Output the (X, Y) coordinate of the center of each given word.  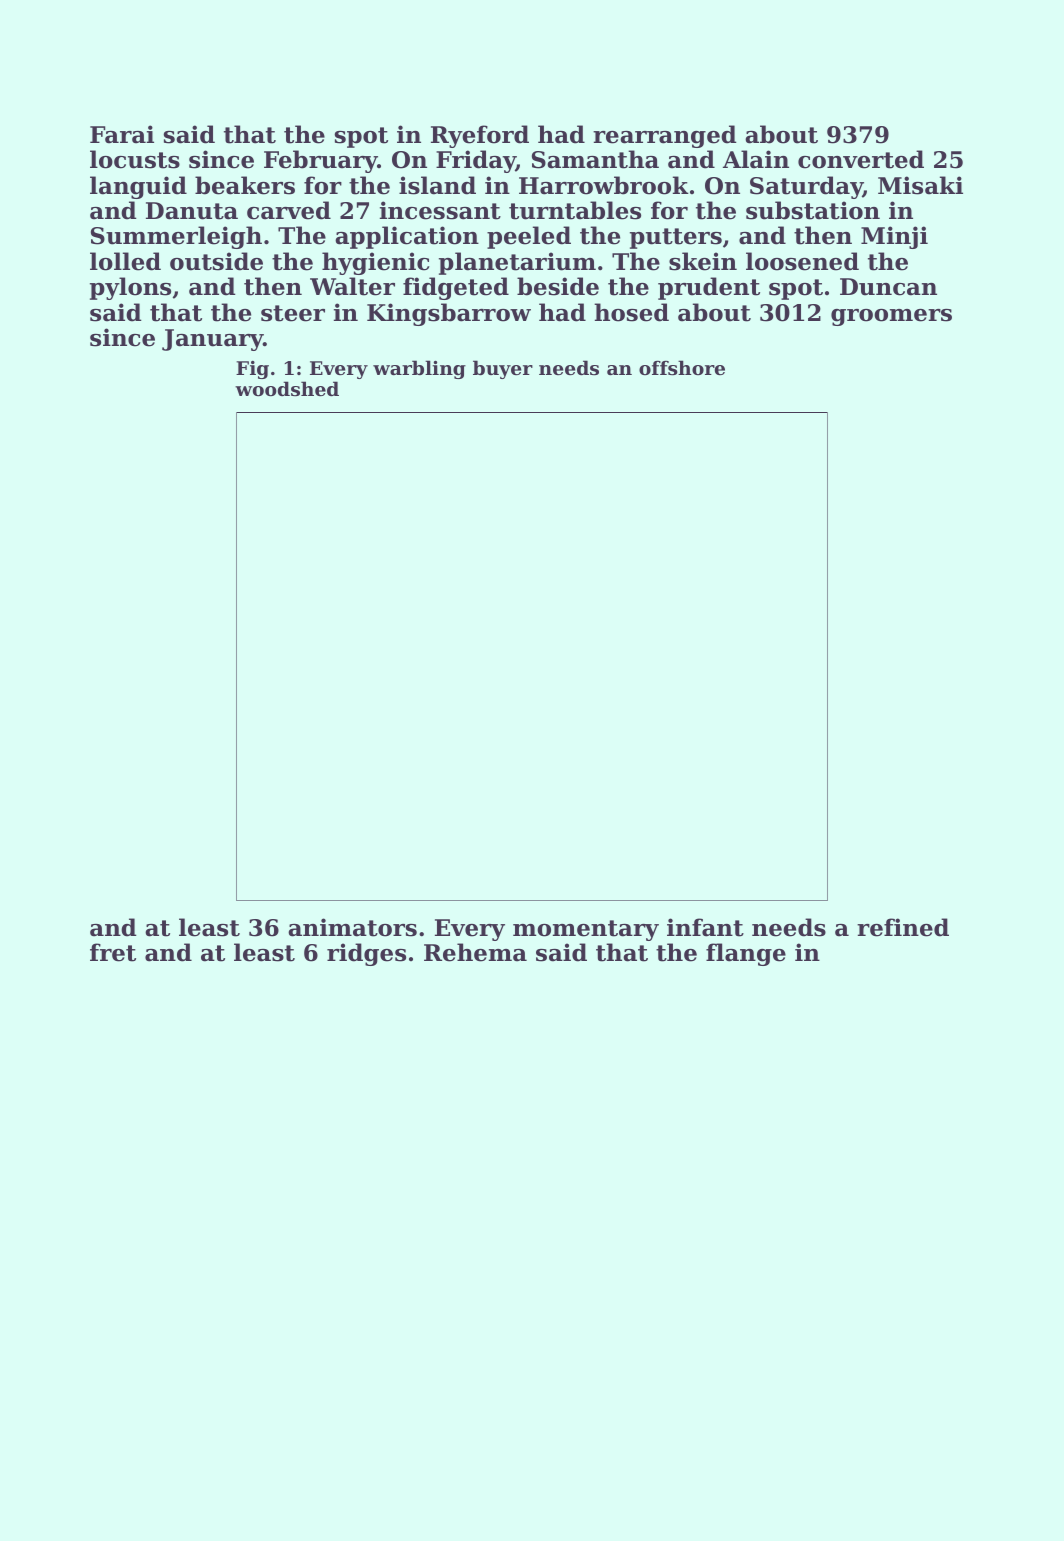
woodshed (287, 389)
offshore (682, 368)
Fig (252, 370)
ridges (366, 954)
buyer (503, 369)
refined (903, 927)
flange (746, 954)
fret (113, 952)
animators (352, 927)
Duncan (888, 287)
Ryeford (480, 136)
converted (861, 159)
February (321, 161)
